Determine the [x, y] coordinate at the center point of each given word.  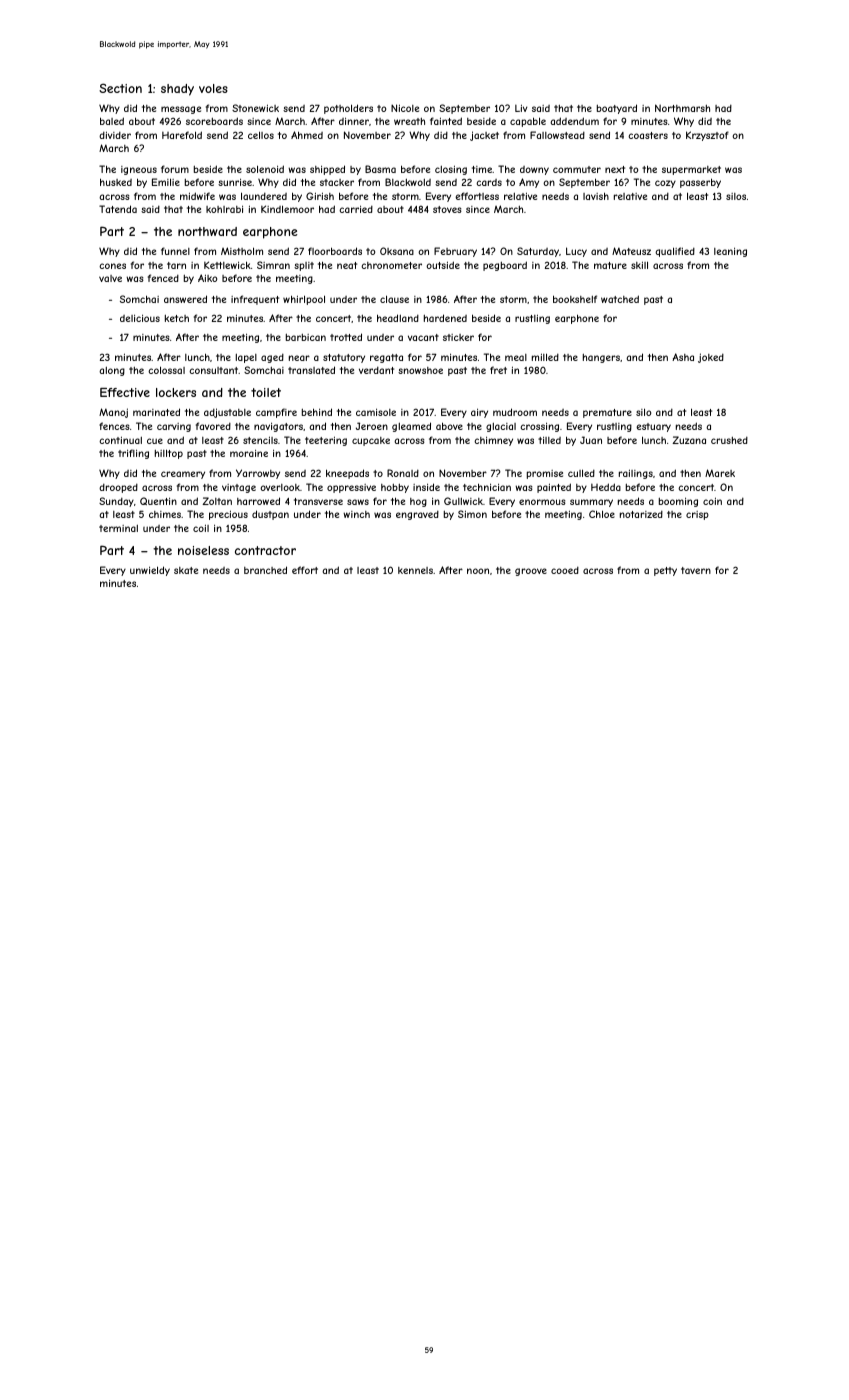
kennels [415, 570]
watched [620, 299]
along [112, 371]
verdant [376, 370]
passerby [700, 183]
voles [213, 88]
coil [201, 528]
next [615, 169]
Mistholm [242, 251]
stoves [447, 209]
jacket [484, 136]
